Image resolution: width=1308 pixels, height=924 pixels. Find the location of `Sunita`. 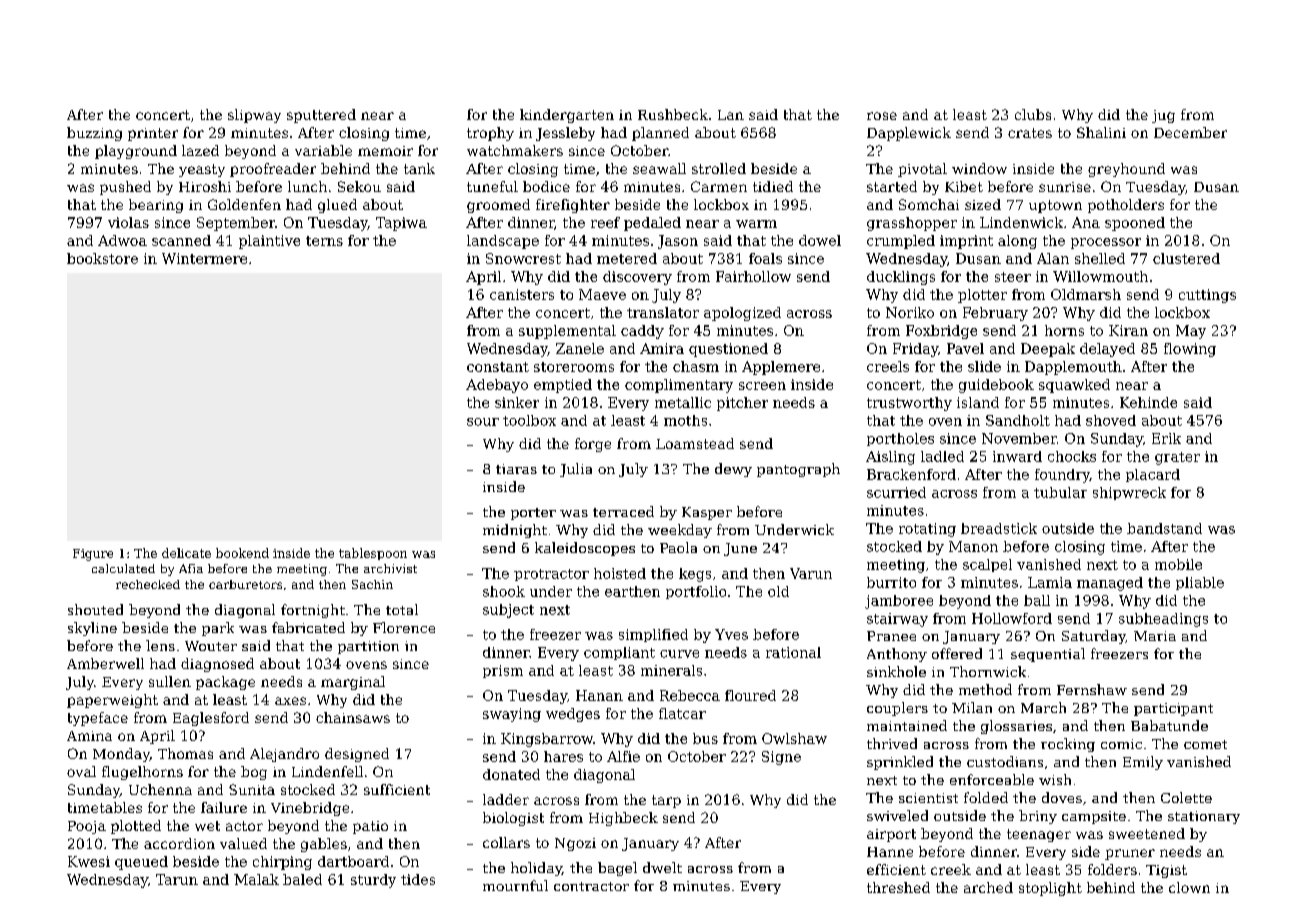

Sunita is located at coordinates (252, 789).
